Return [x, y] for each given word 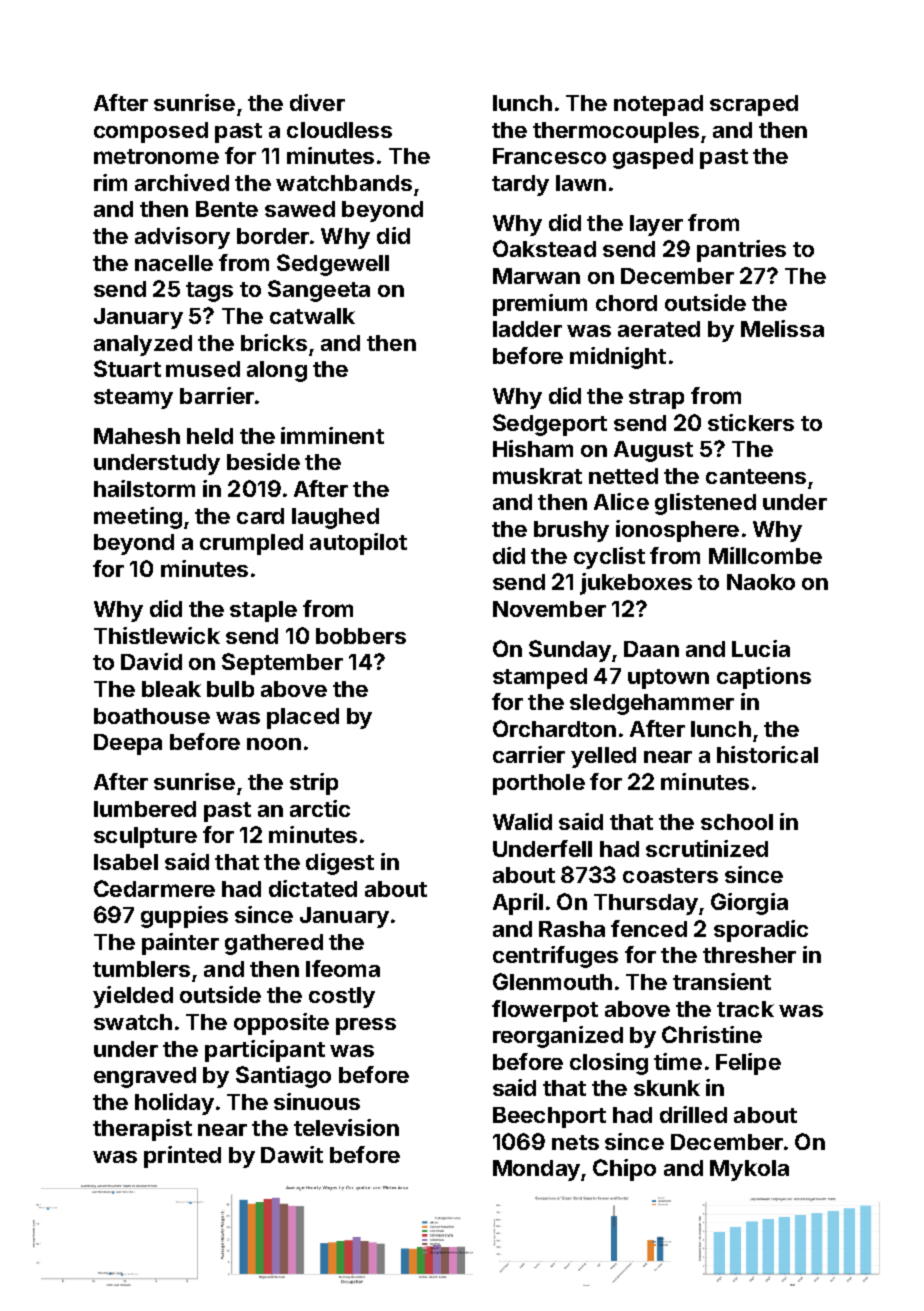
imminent [332, 435]
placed [303, 718]
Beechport [549, 1117]
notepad [658, 105]
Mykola [749, 1170]
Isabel [126, 862]
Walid [522, 821]
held [210, 436]
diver [317, 102]
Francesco [549, 156]
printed [182, 1157]
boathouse [152, 716]
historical [767, 754]
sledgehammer [652, 704]
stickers [751, 422]
